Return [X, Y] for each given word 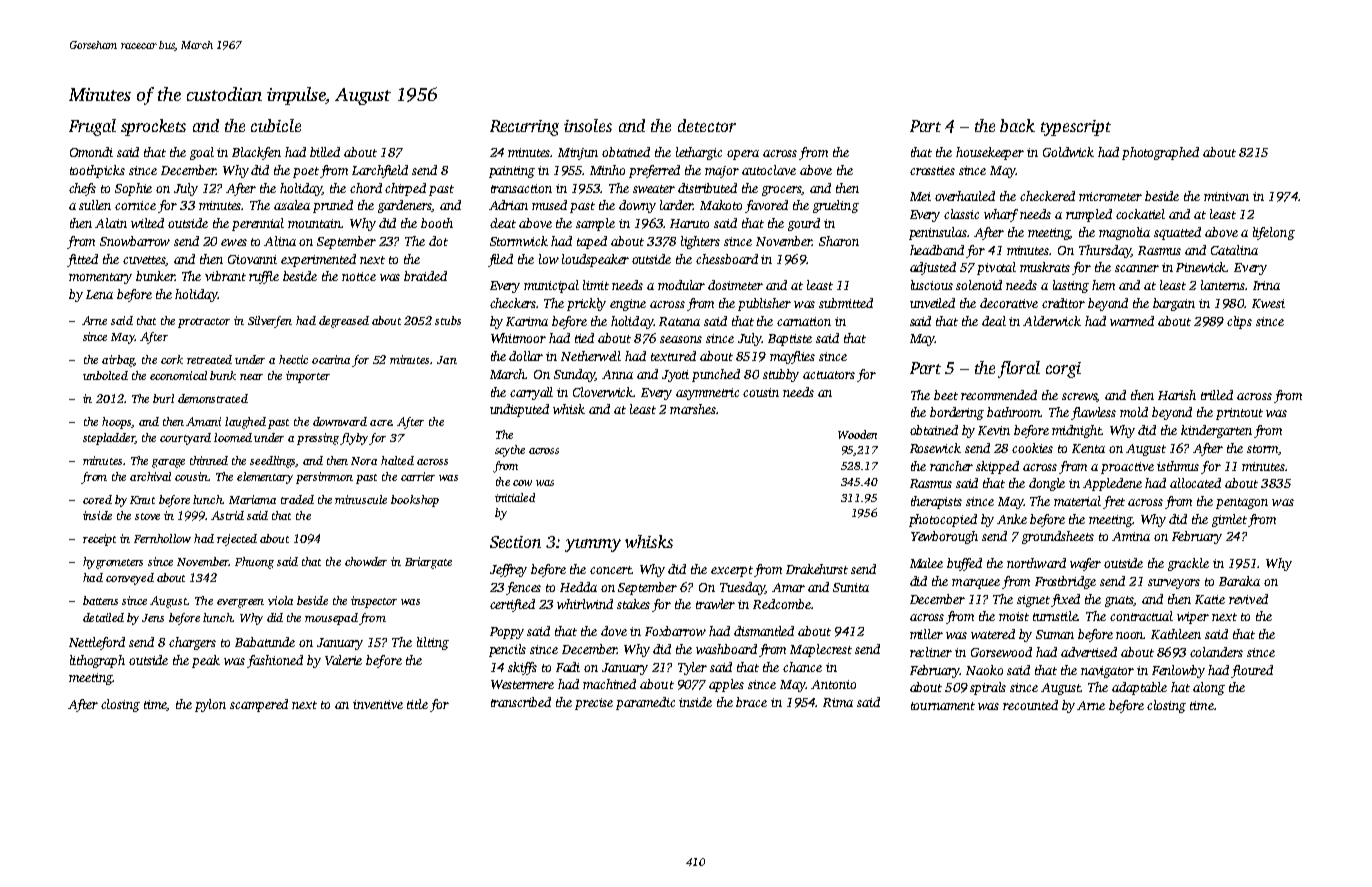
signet [1033, 601]
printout [1239, 414]
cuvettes [144, 261]
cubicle [276, 125]
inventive [378, 704]
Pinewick [1201, 267]
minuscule [361, 499]
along [1209, 688]
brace [751, 702]
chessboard [727, 259]
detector [707, 125]
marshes [693, 409]
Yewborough [944, 537]
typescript [1076, 128]
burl [163, 398]
